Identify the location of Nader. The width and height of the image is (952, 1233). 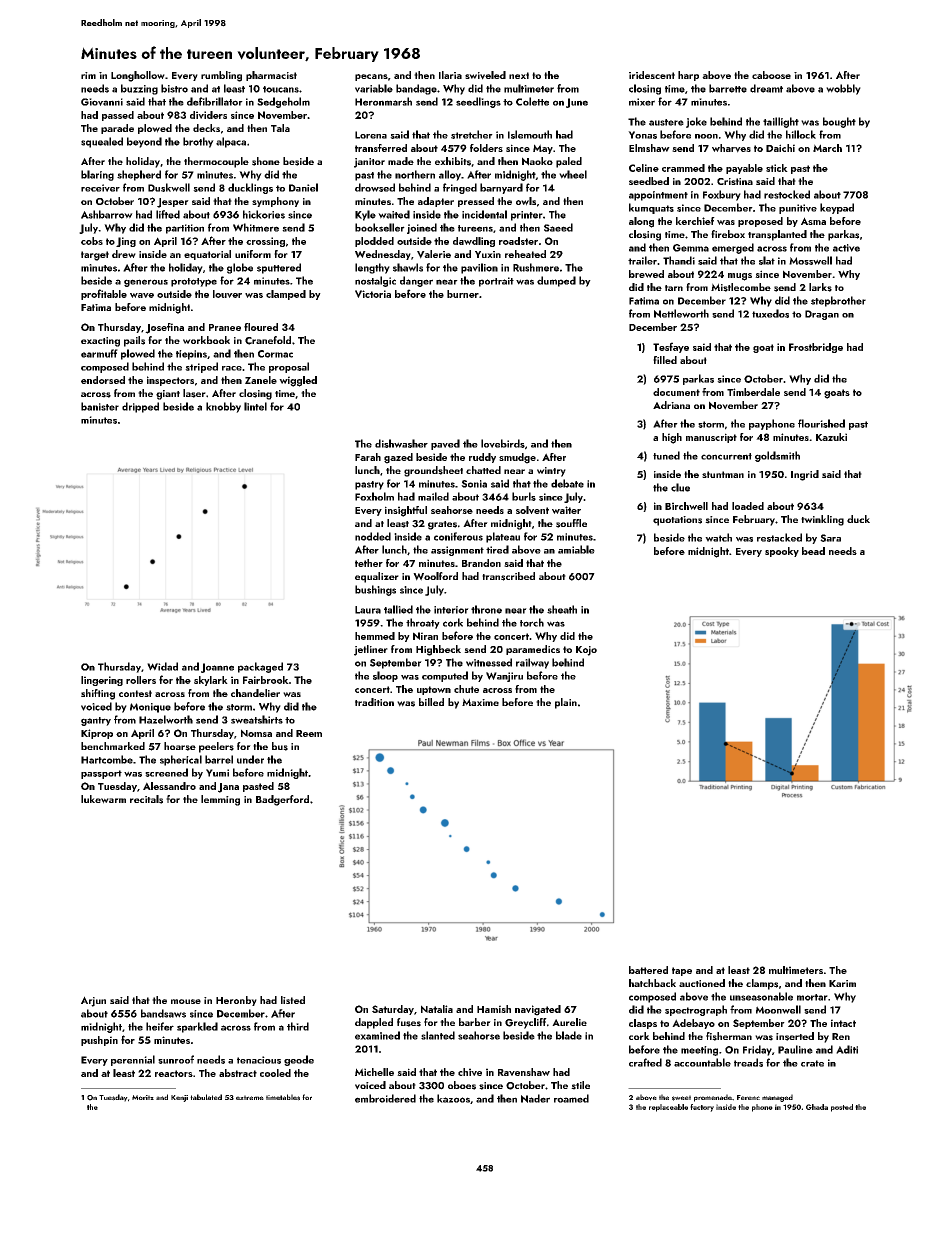
(535, 1098).
